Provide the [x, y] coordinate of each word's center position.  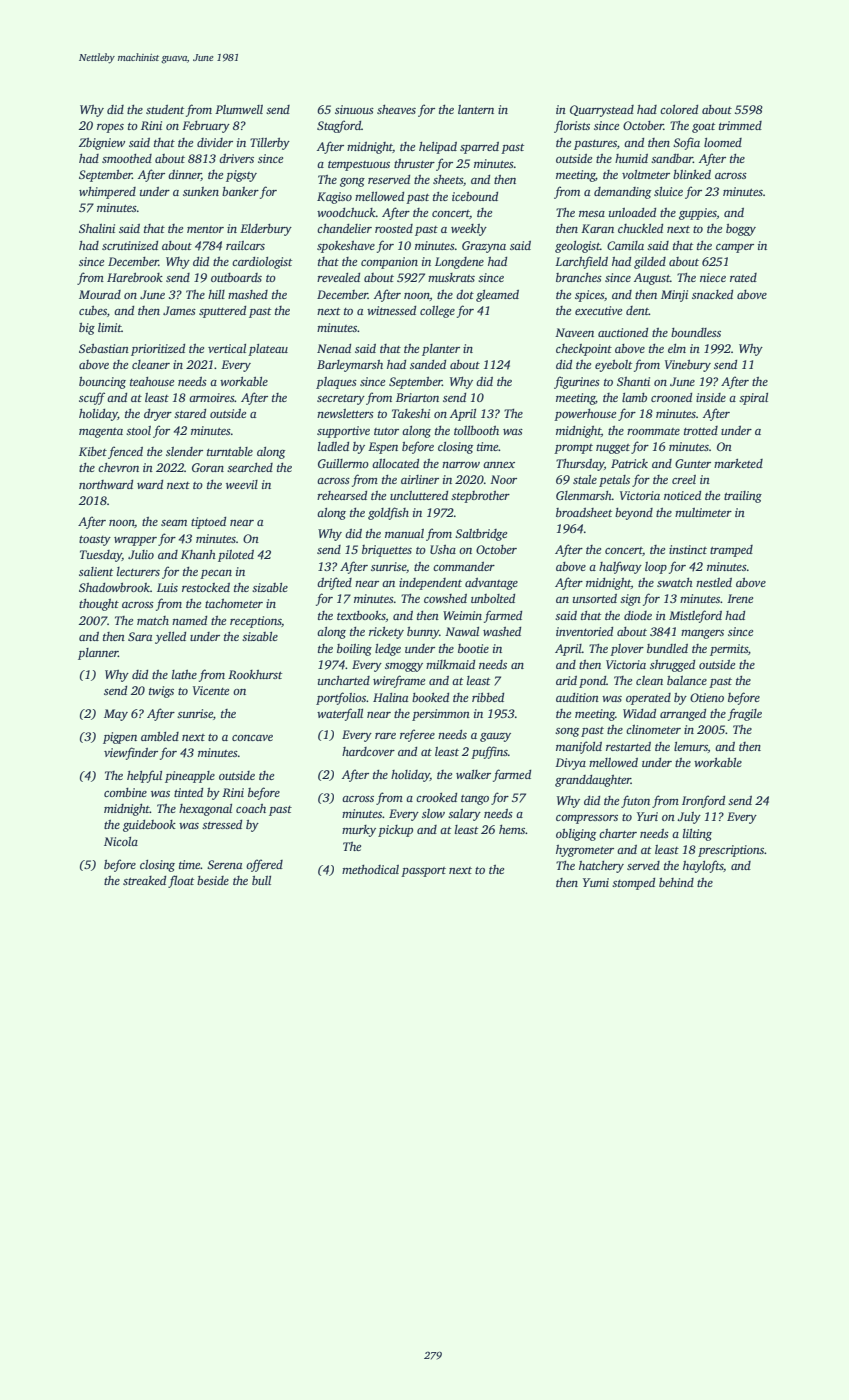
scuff [92, 398]
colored [679, 109]
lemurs [691, 746]
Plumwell [239, 109]
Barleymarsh [350, 366]
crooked [436, 797]
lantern [476, 109]
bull [261, 880]
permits [729, 650]
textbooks [361, 615]
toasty [95, 541]
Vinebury [688, 366]
